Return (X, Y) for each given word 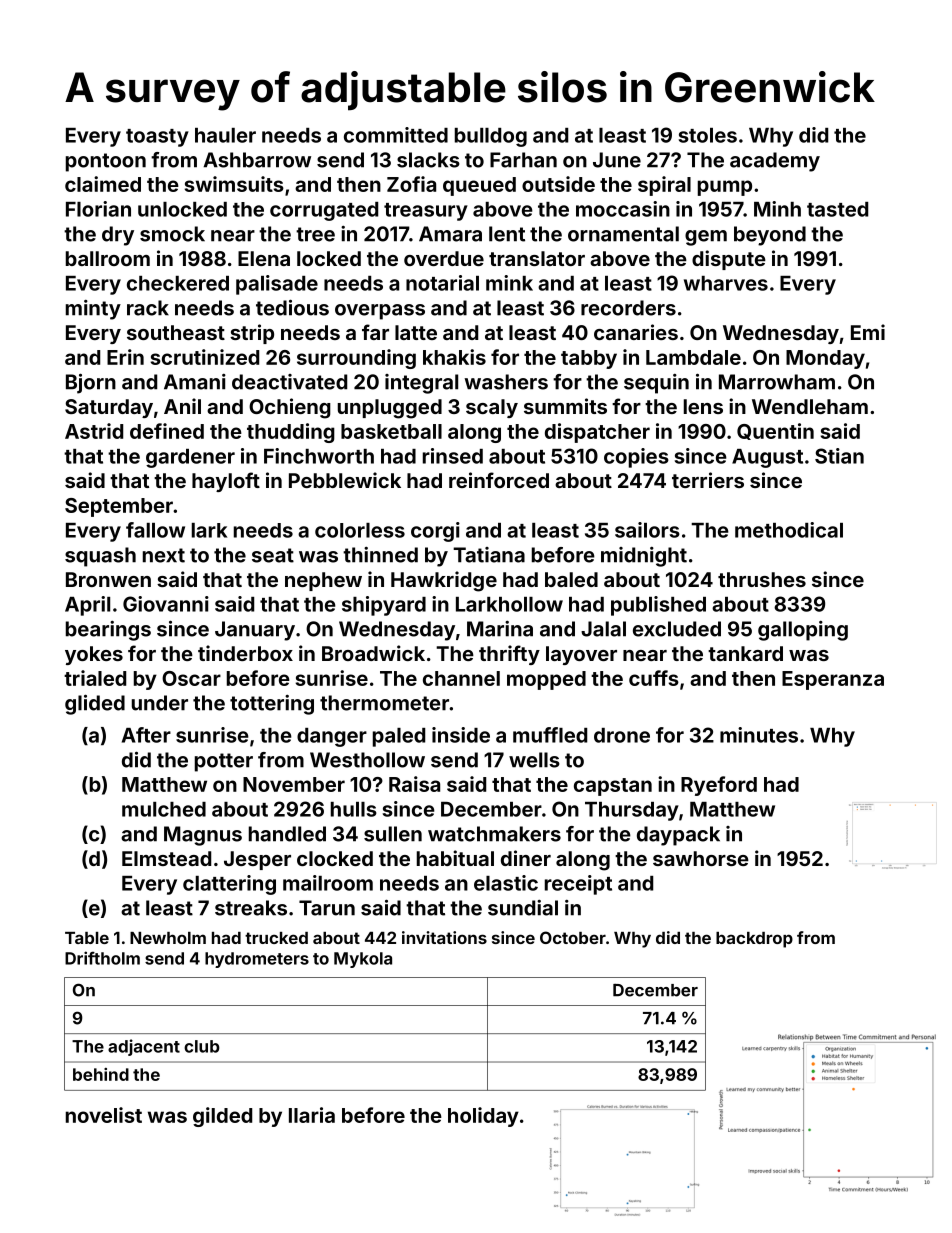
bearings (108, 631)
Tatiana (489, 555)
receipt (578, 885)
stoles (708, 135)
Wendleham (810, 406)
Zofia (411, 184)
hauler (225, 135)
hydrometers (257, 960)
